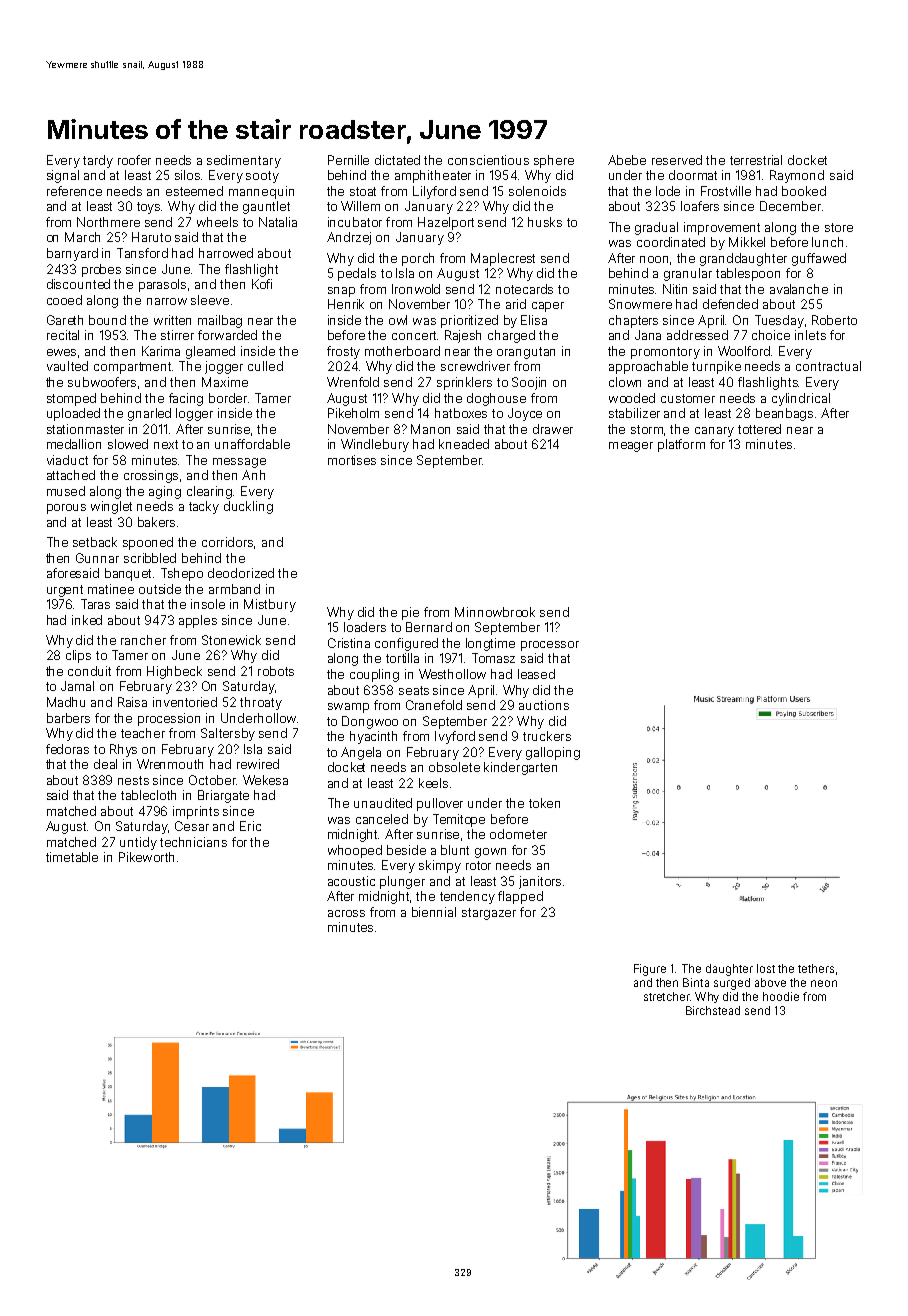 The width and height of the screenshot is (908, 1316). What do you see at coordinates (71, 399) in the screenshot?
I see `stomped` at bounding box center [71, 399].
